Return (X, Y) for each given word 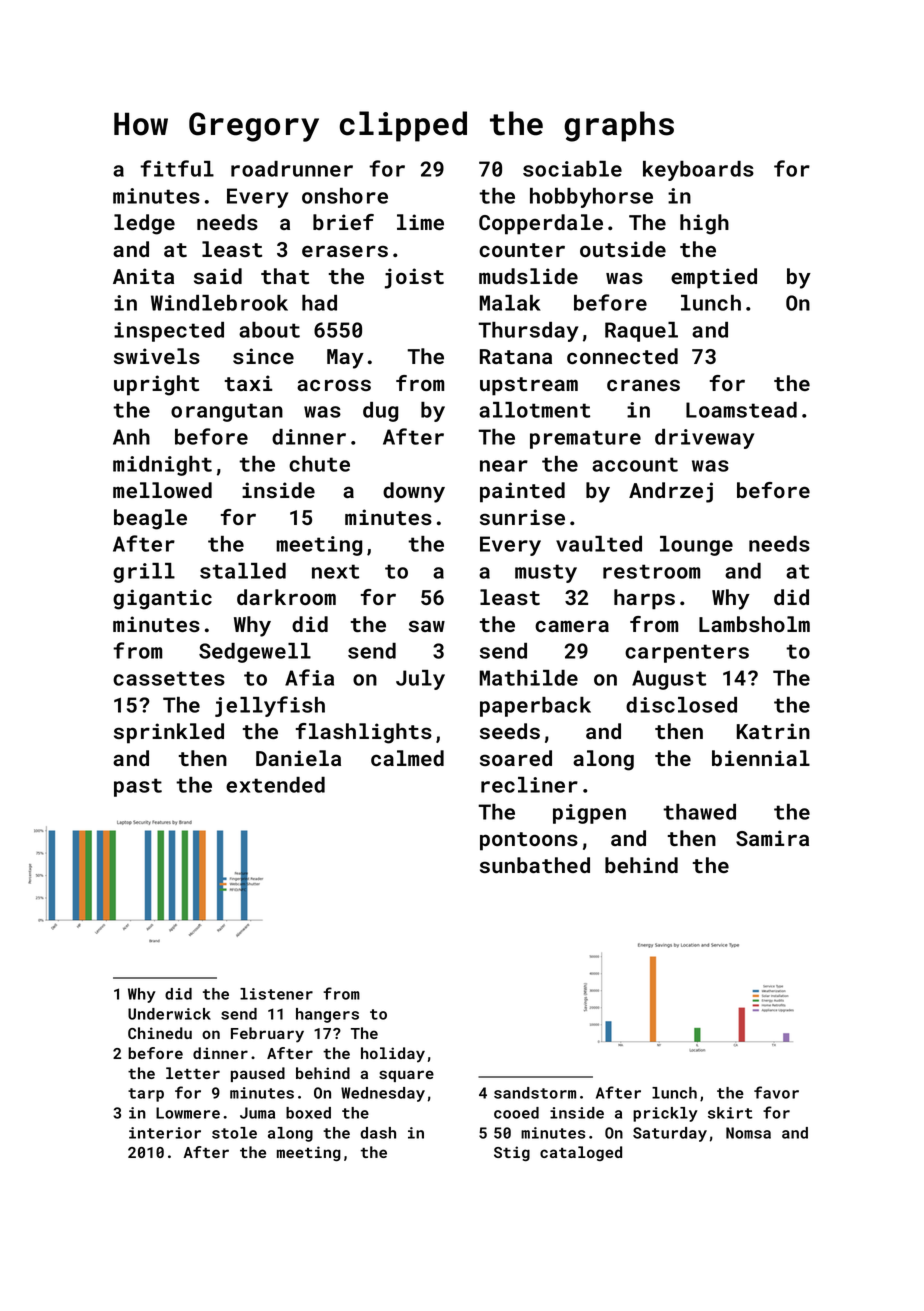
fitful (177, 168)
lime (420, 222)
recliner (529, 785)
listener (276, 994)
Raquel (641, 332)
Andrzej (671, 492)
